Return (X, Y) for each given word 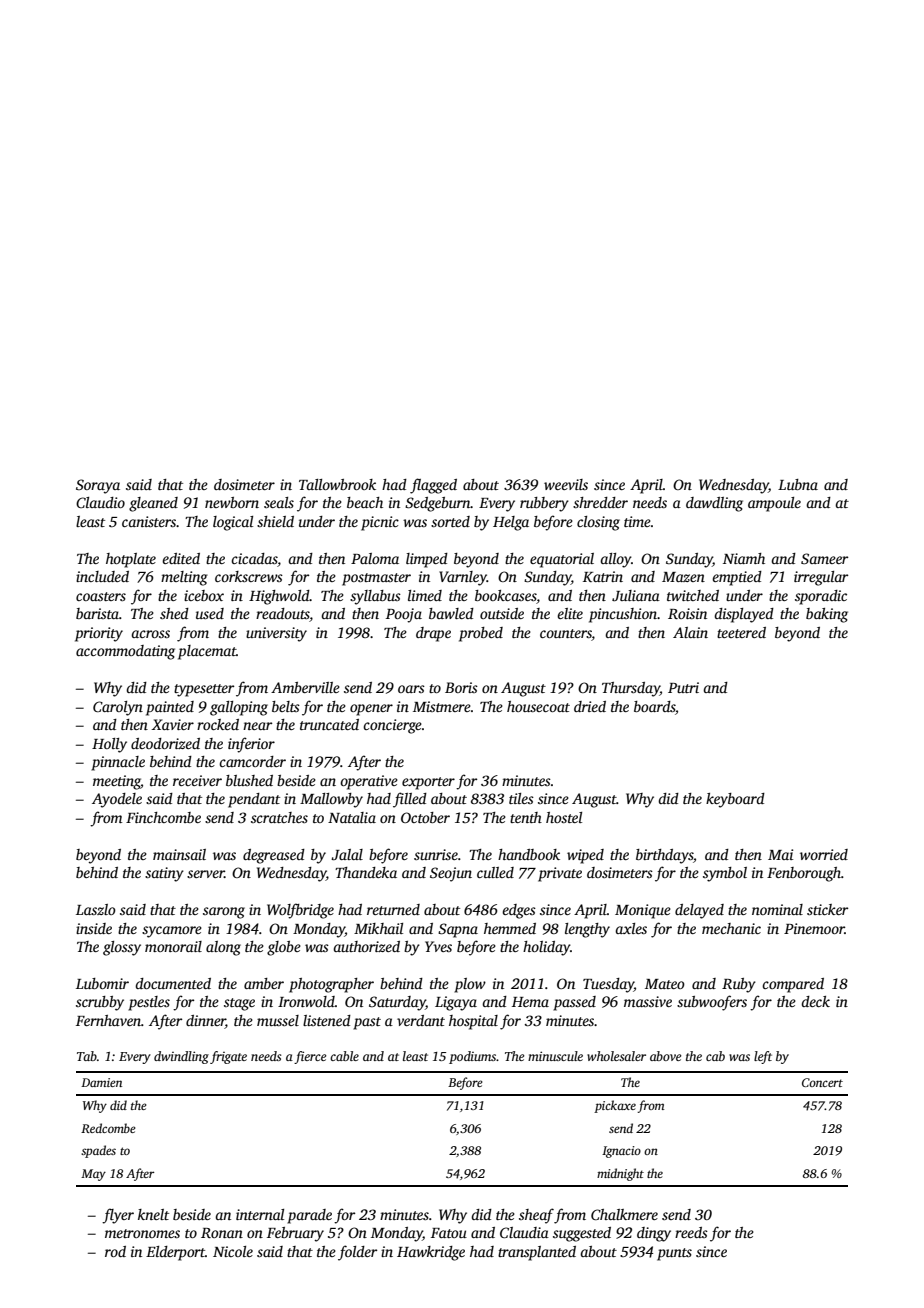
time (637, 521)
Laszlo (96, 909)
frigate (228, 1057)
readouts (283, 615)
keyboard (735, 800)
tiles (521, 798)
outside (502, 613)
